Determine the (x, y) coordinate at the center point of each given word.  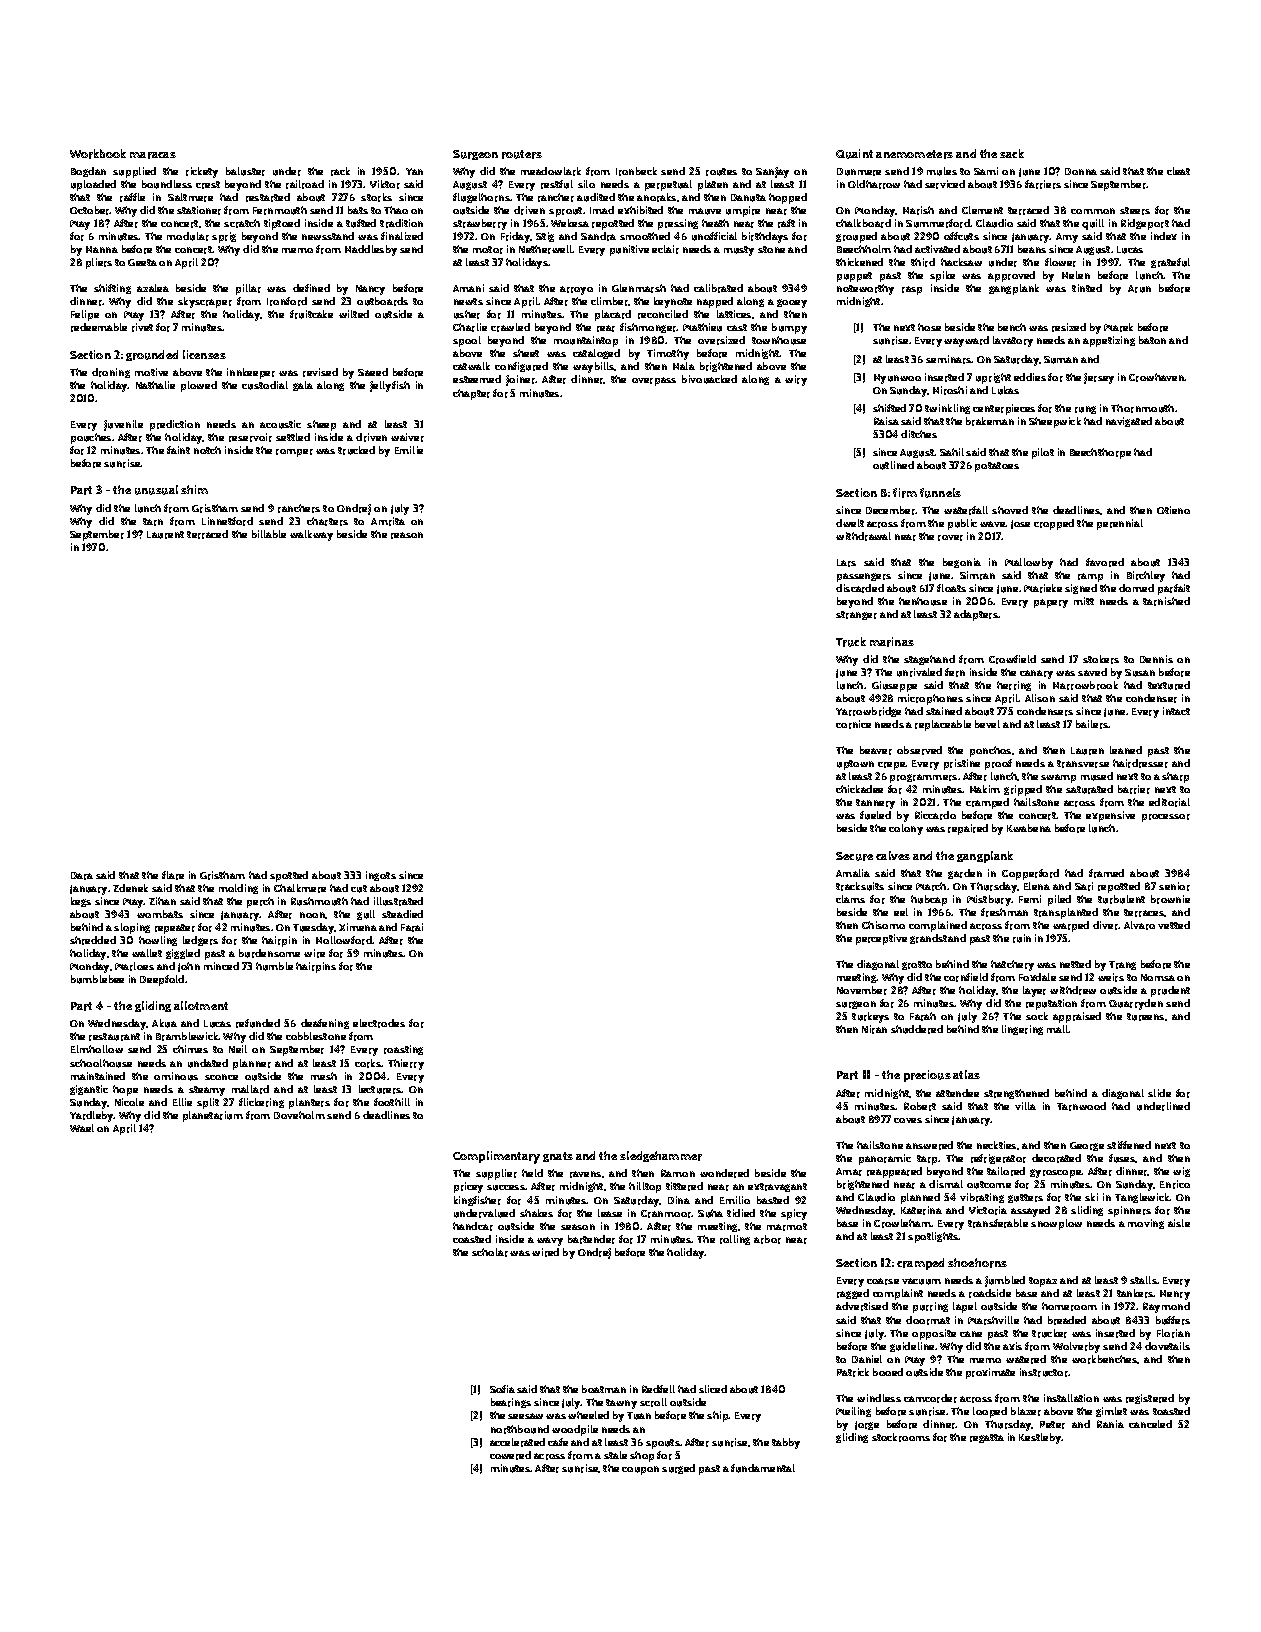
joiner (521, 380)
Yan (414, 171)
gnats (558, 1157)
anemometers (914, 154)
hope (125, 1090)
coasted (472, 1239)
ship (718, 1416)
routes (721, 172)
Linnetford (227, 521)
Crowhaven (1157, 377)
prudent (1170, 991)
